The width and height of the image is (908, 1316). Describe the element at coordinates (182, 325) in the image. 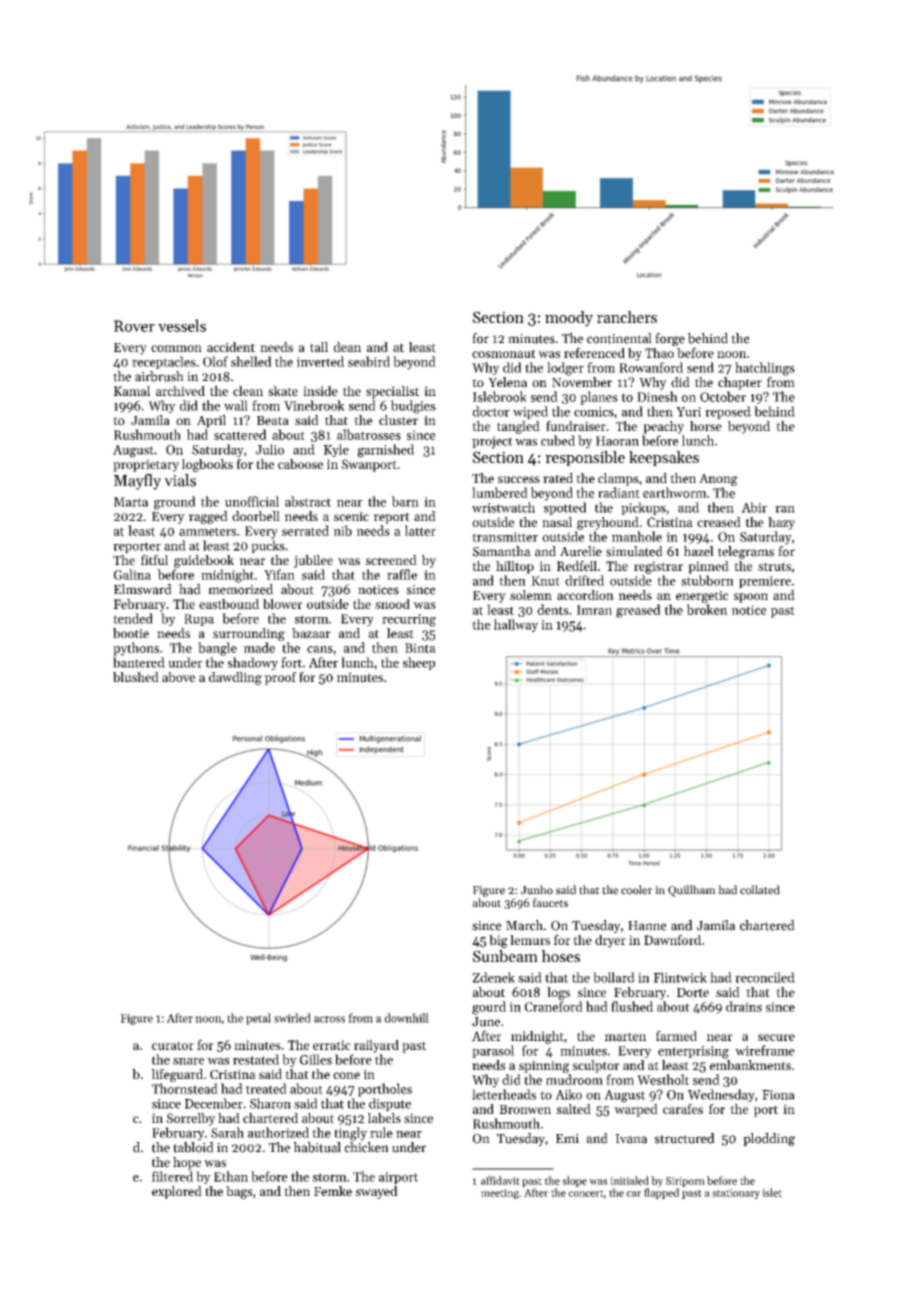

I see `vessels` at that location.
